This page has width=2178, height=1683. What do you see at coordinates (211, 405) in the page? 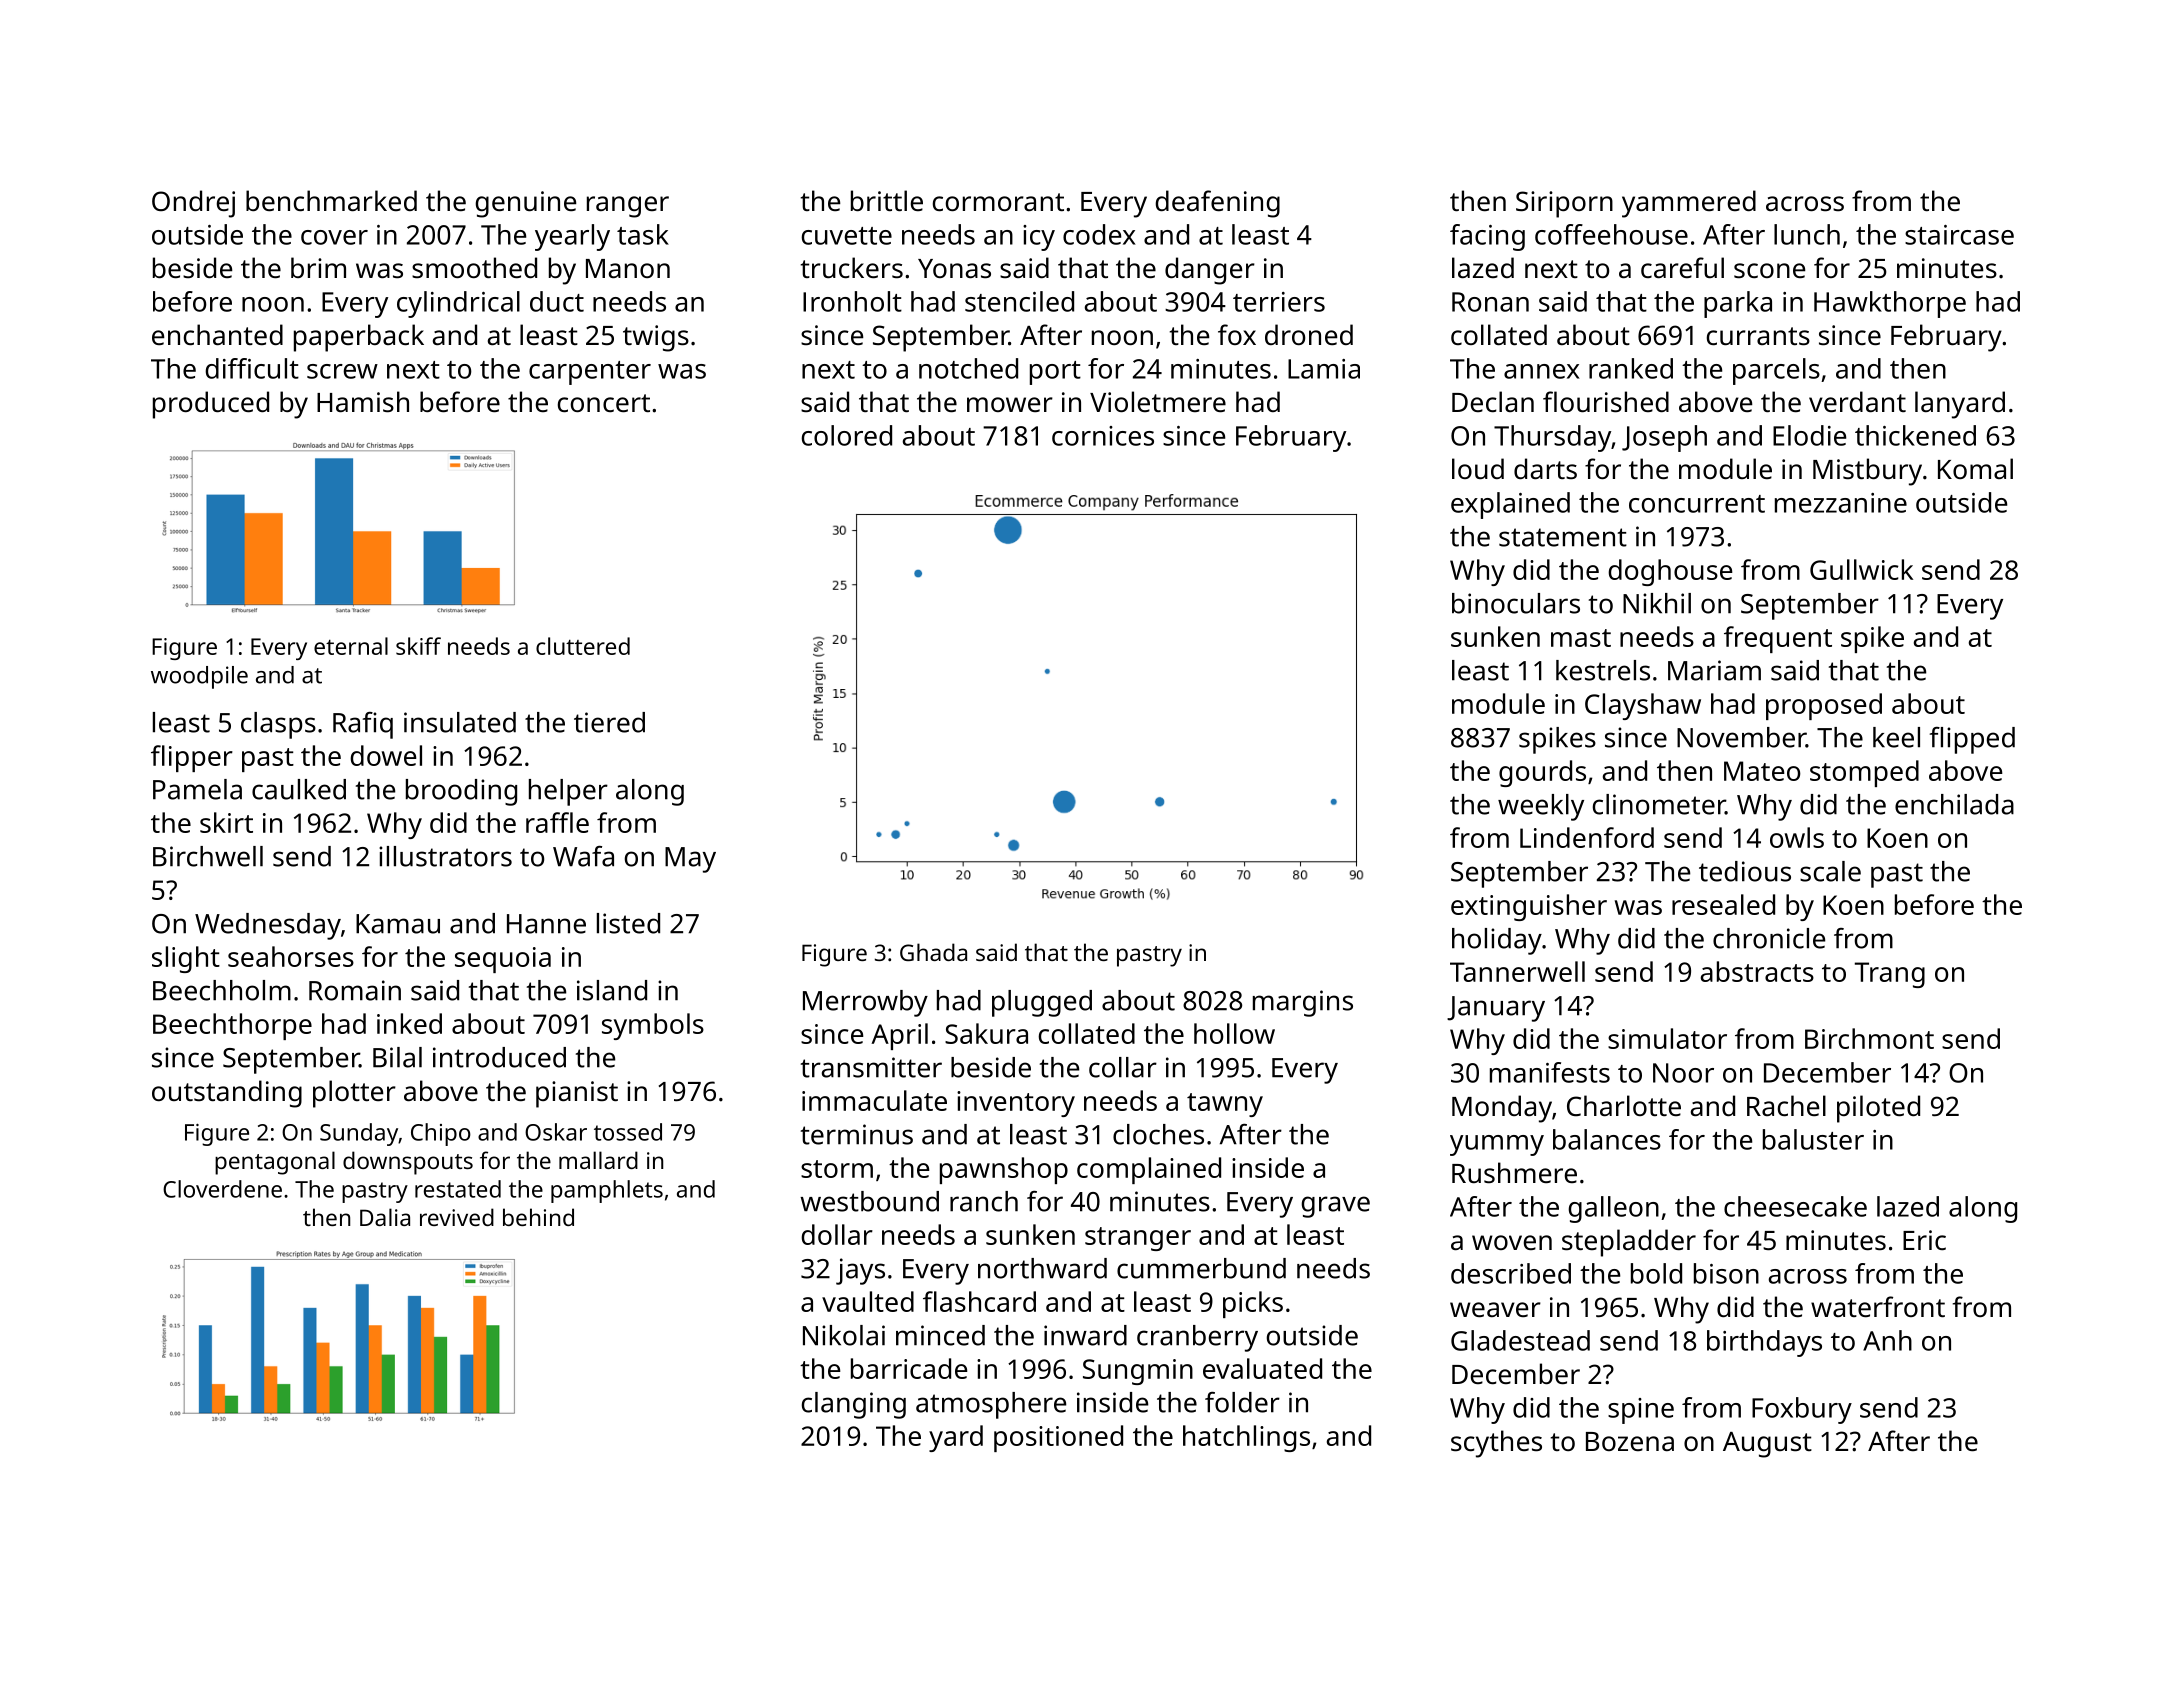
I see `produced` at bounding box center [211, 405].
